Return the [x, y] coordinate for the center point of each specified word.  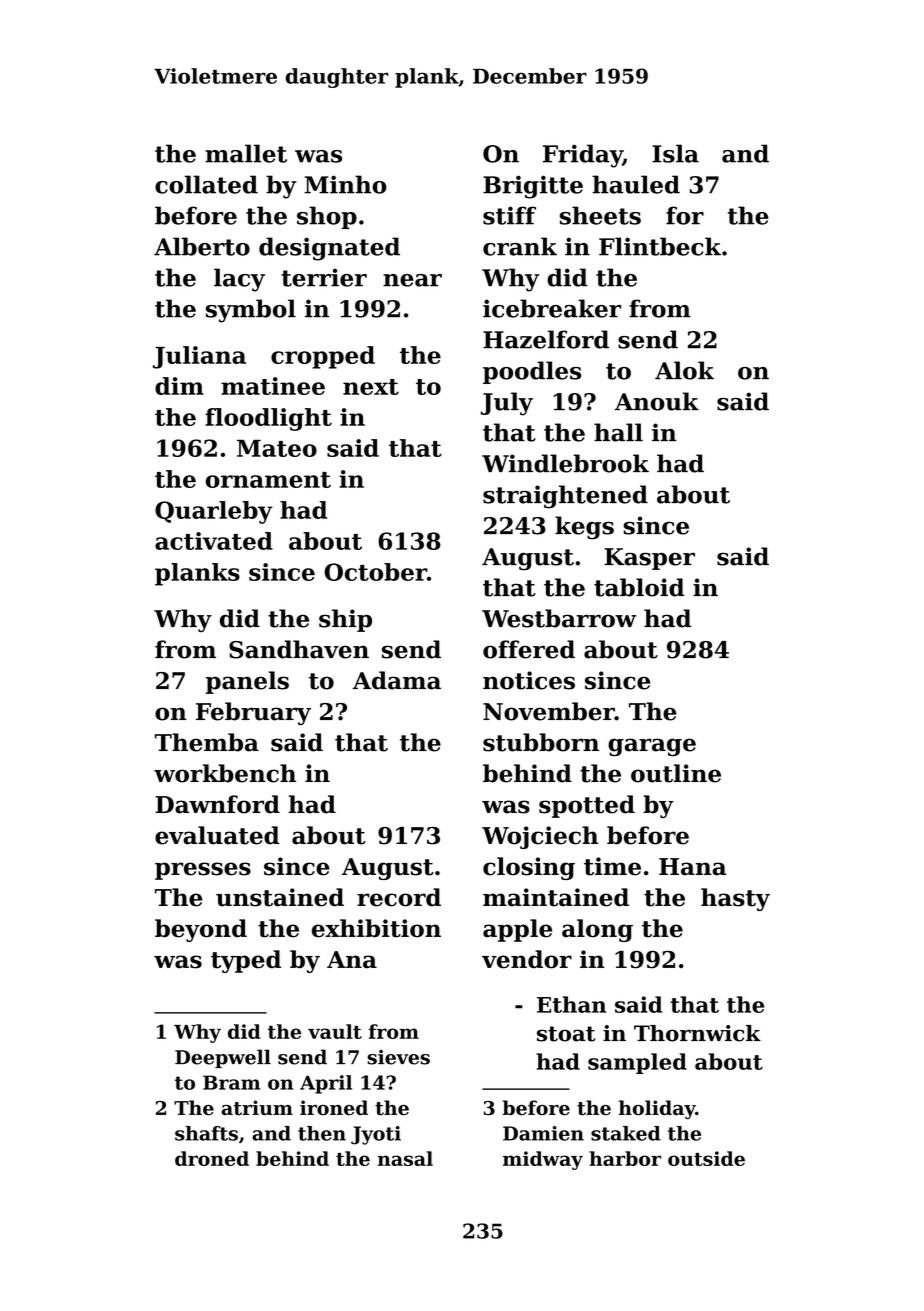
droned [212, 1158]
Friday [583, 156]
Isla [675, 153]
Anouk [657, 401]
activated [214, 541]
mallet [246, 153]
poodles [532, 372]
